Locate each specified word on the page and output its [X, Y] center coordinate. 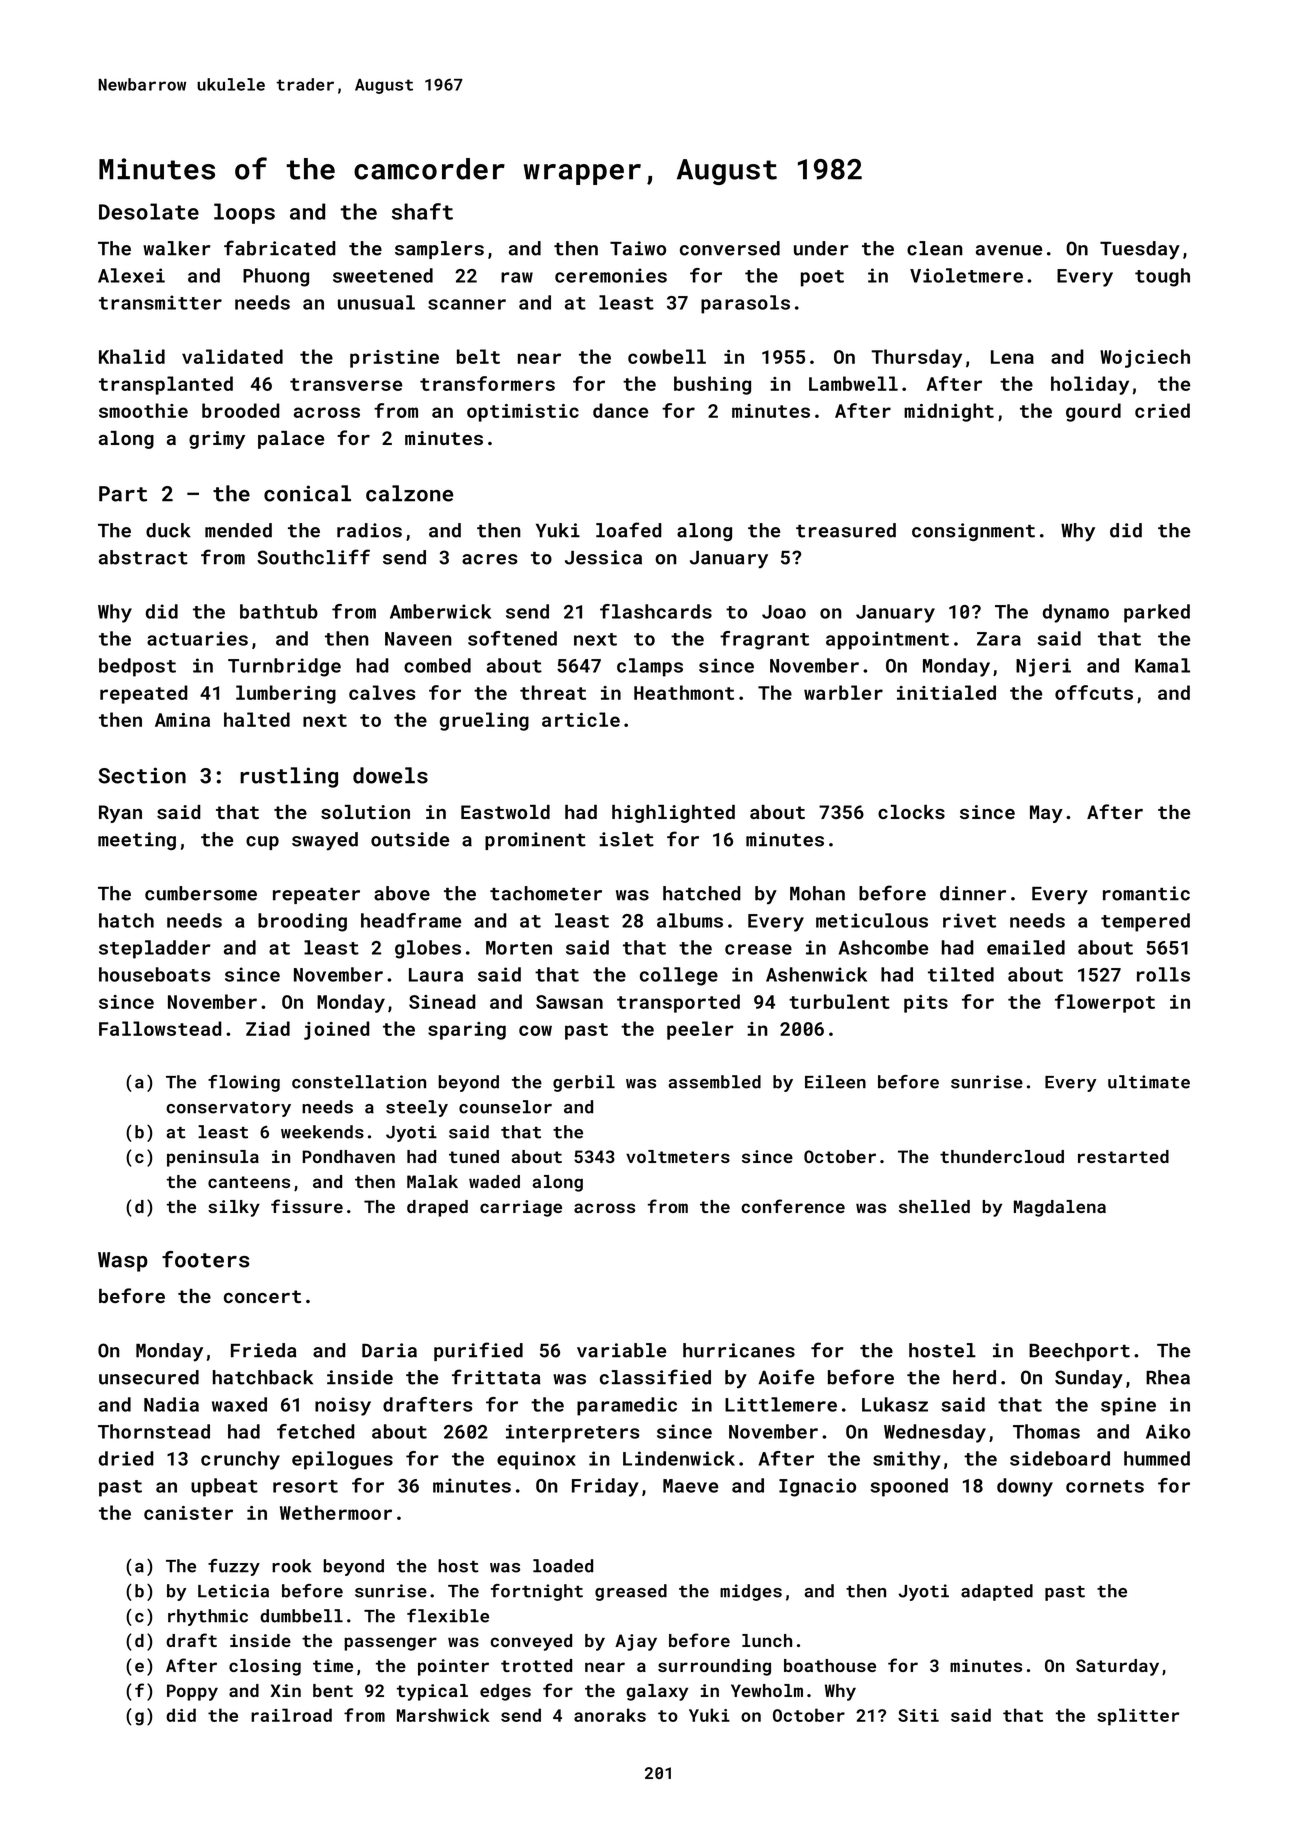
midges [751, 1592]
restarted [1123, 1156]
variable [621, 1350]
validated [232, 356]
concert [262, 1296]
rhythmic [208, 1617]
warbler [843, 692]
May [1046, 814]
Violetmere [966, 275]
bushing [712, 385]
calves [382, 692]
